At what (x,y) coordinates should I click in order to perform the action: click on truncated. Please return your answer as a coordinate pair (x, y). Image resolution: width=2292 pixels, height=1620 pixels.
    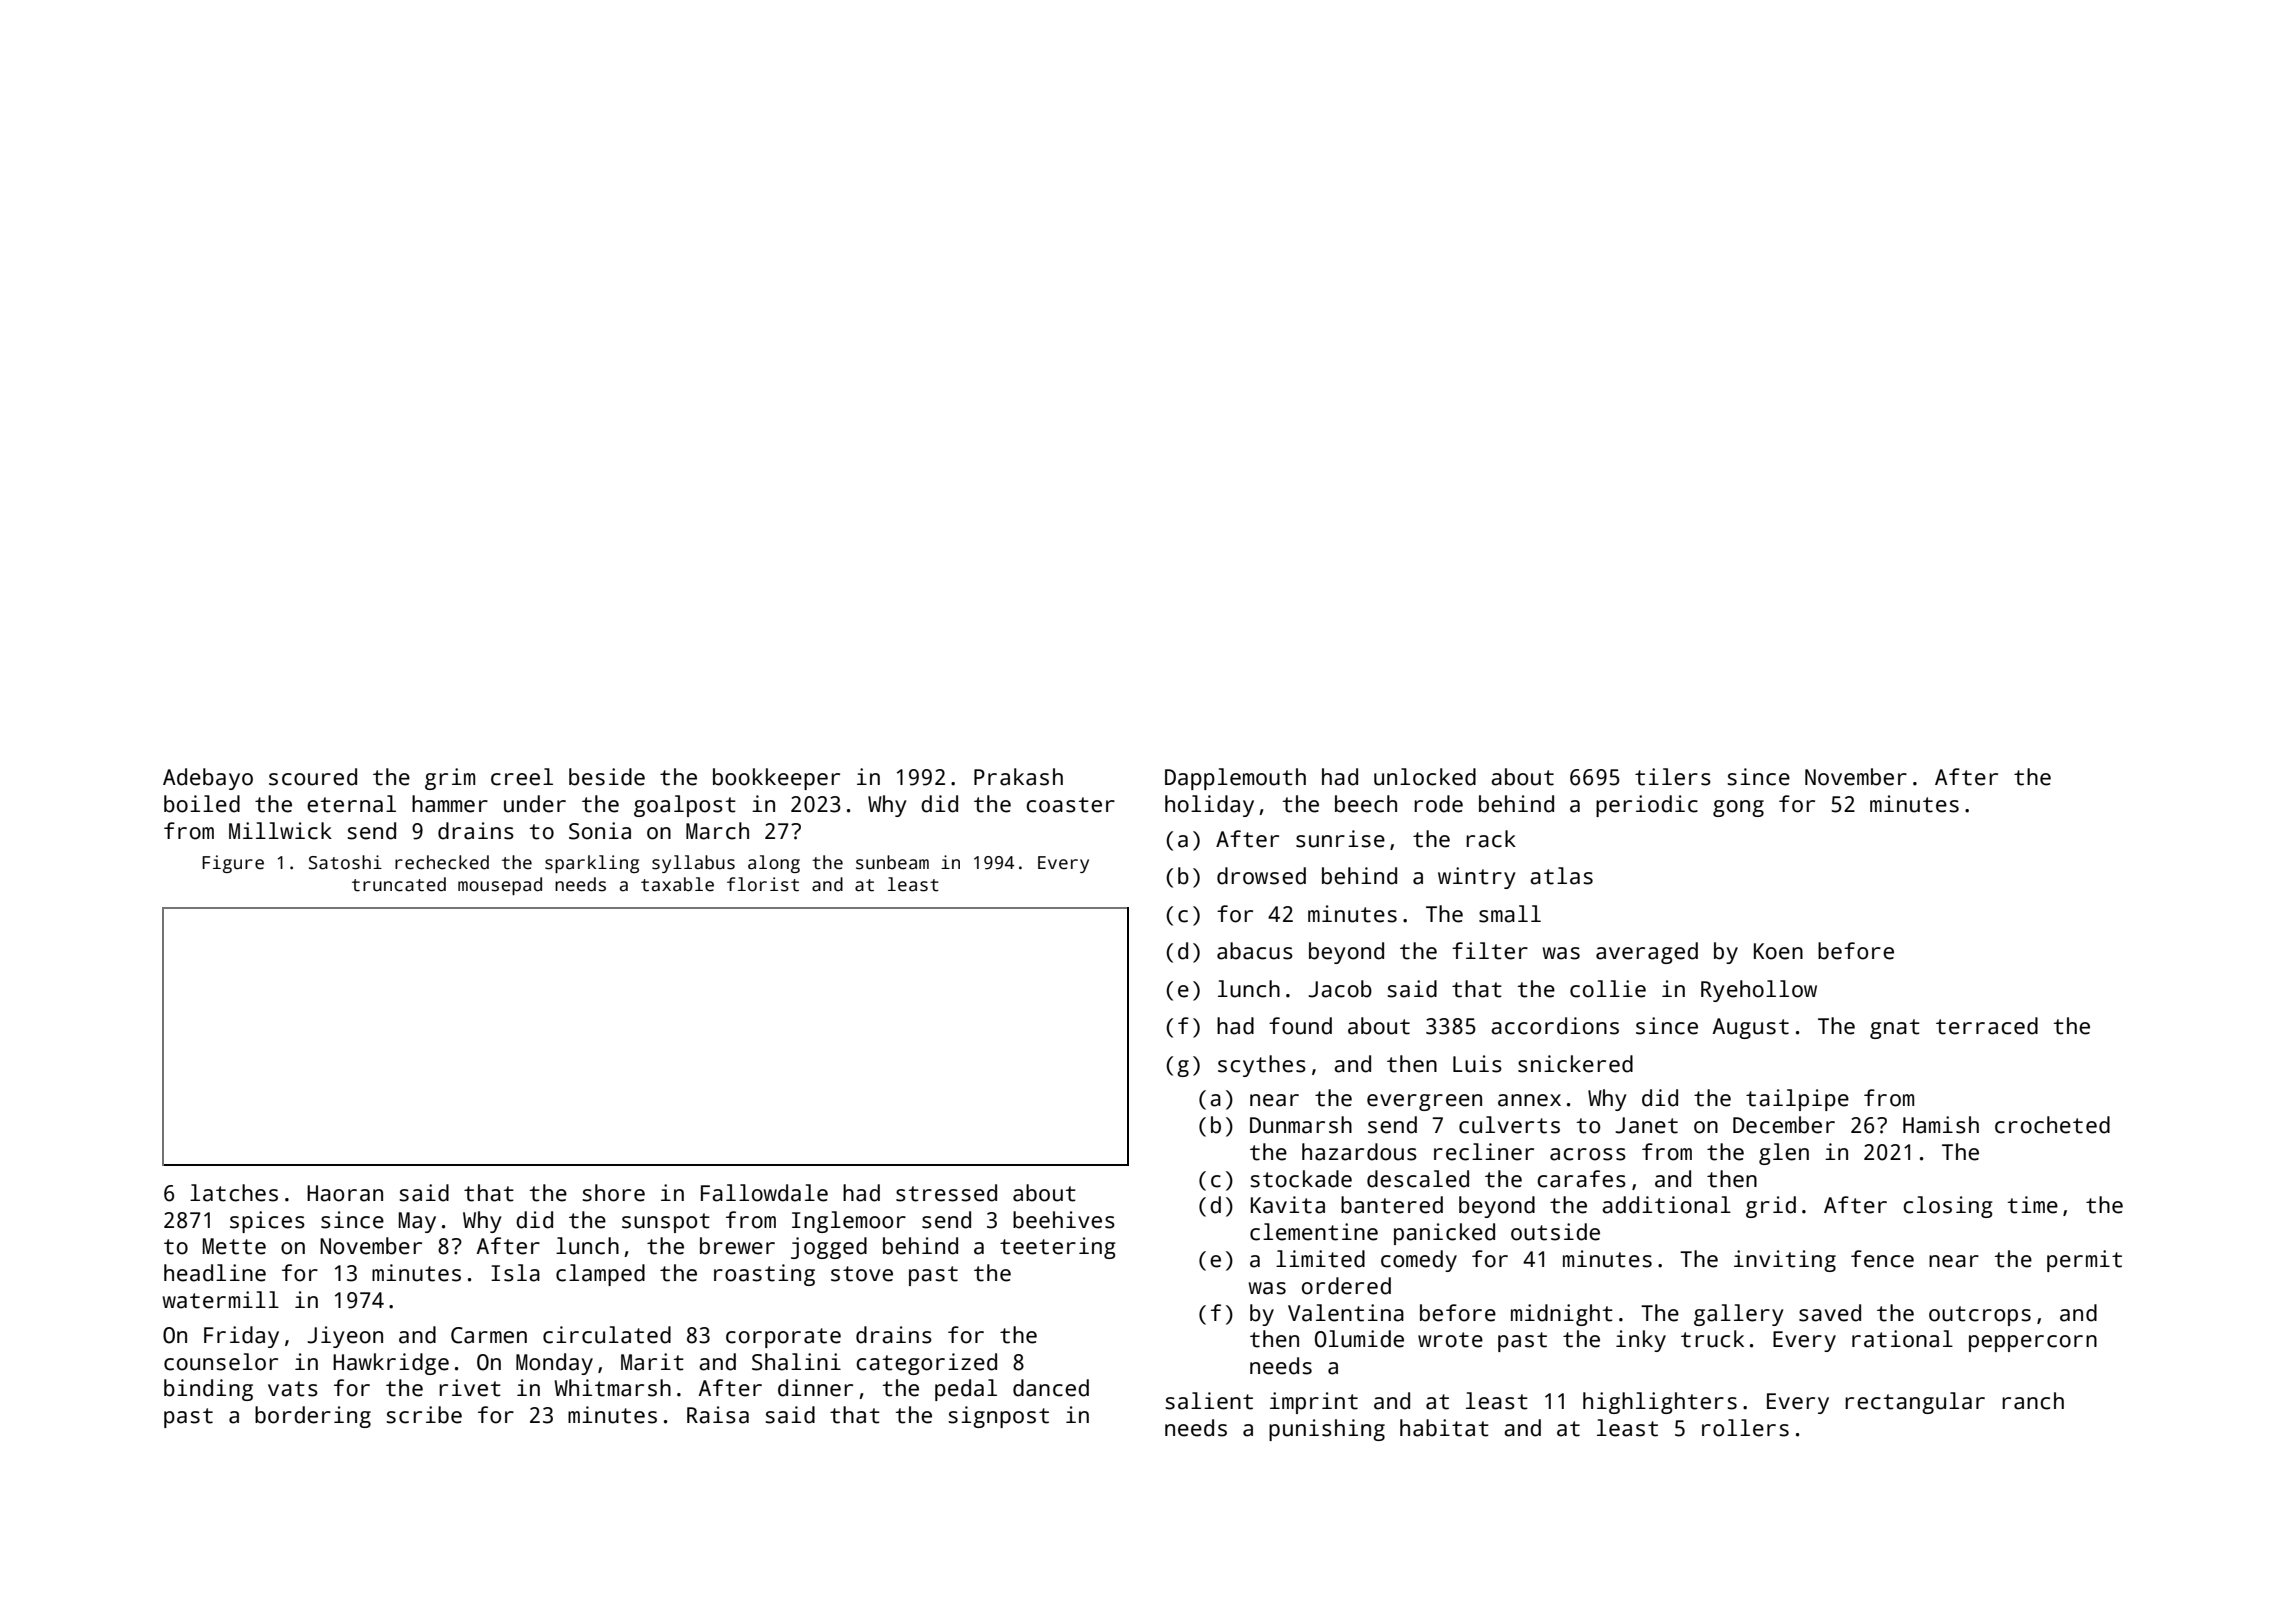
    Looking at the image, I should click on (399, 884).
